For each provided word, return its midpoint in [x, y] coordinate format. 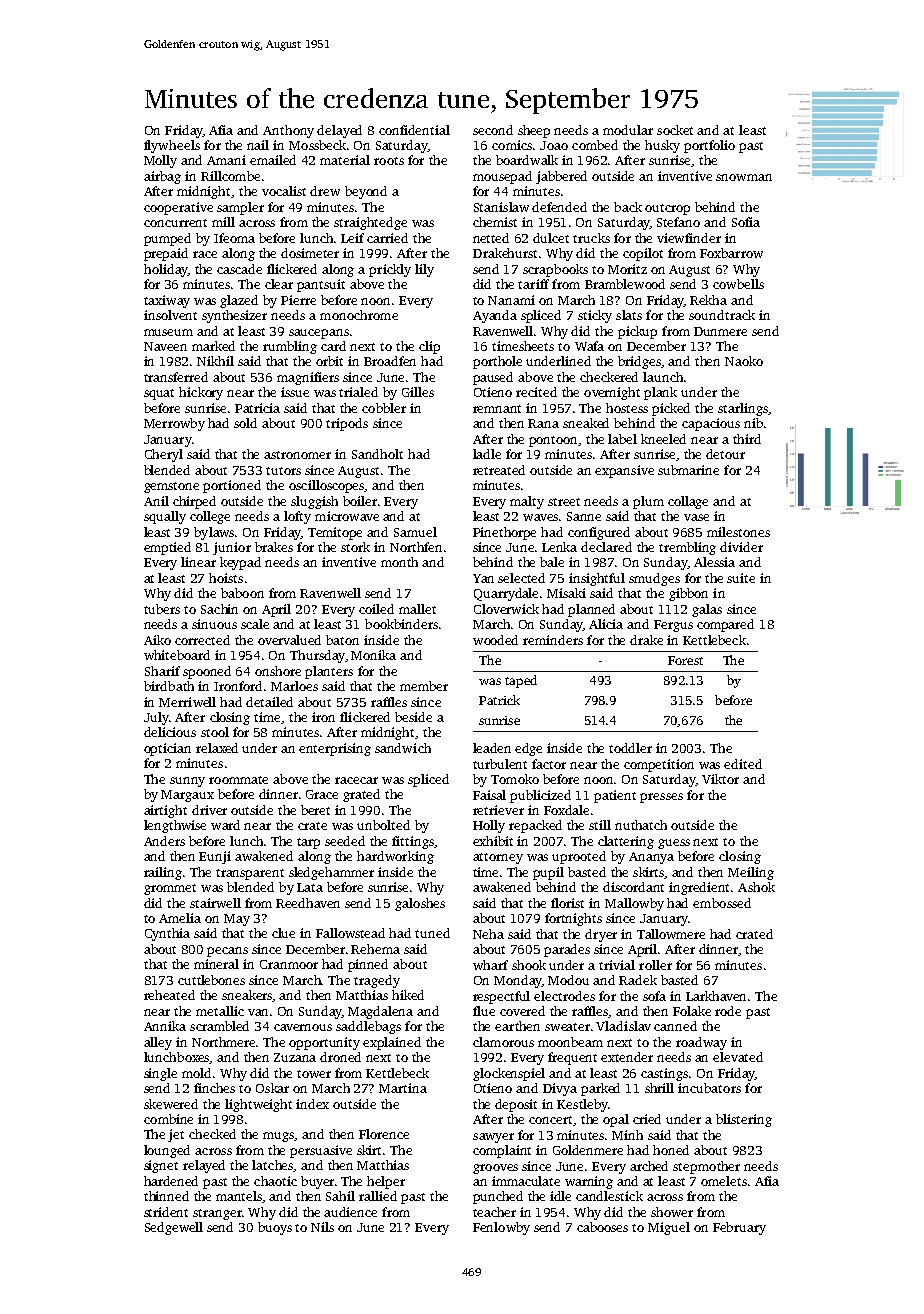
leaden [492, 748]
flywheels [172, 146]
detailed [269, 702]
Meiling [751, 873]
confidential [414, 130]
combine [168, 1119]
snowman [744, 177]
